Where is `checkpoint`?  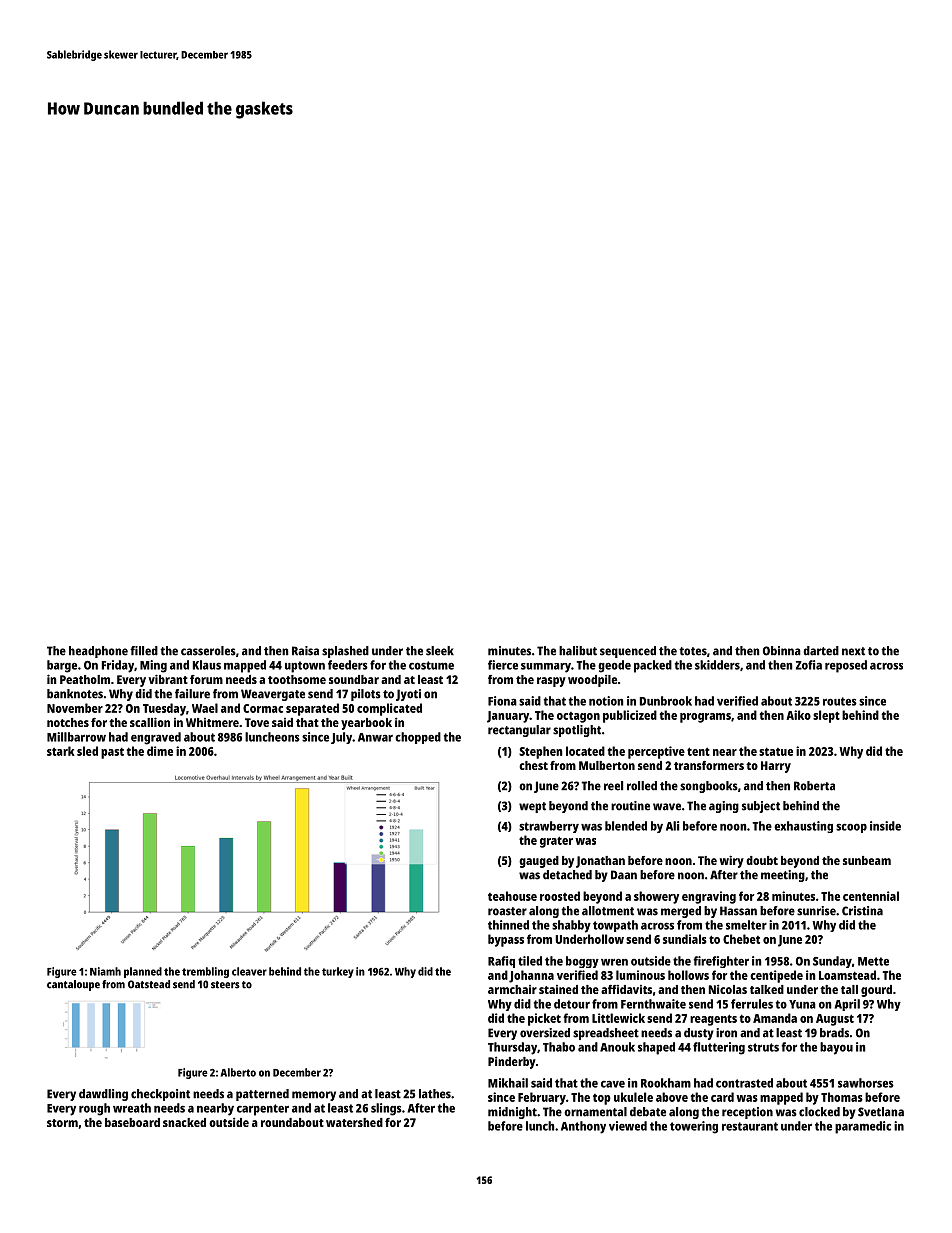 checkpoint is located at coordinates (160, 1095).
